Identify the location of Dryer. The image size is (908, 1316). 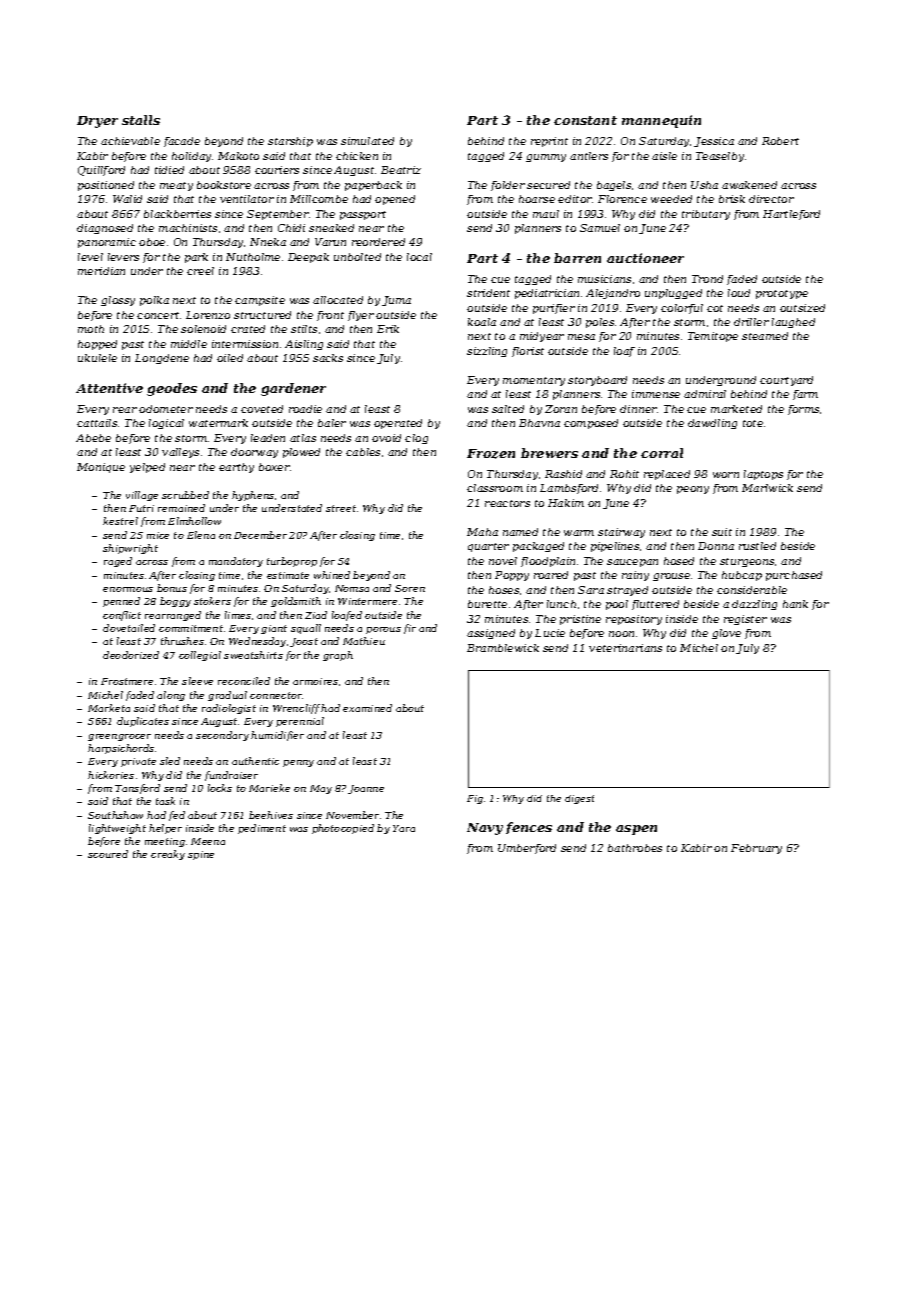
(97, 122).
